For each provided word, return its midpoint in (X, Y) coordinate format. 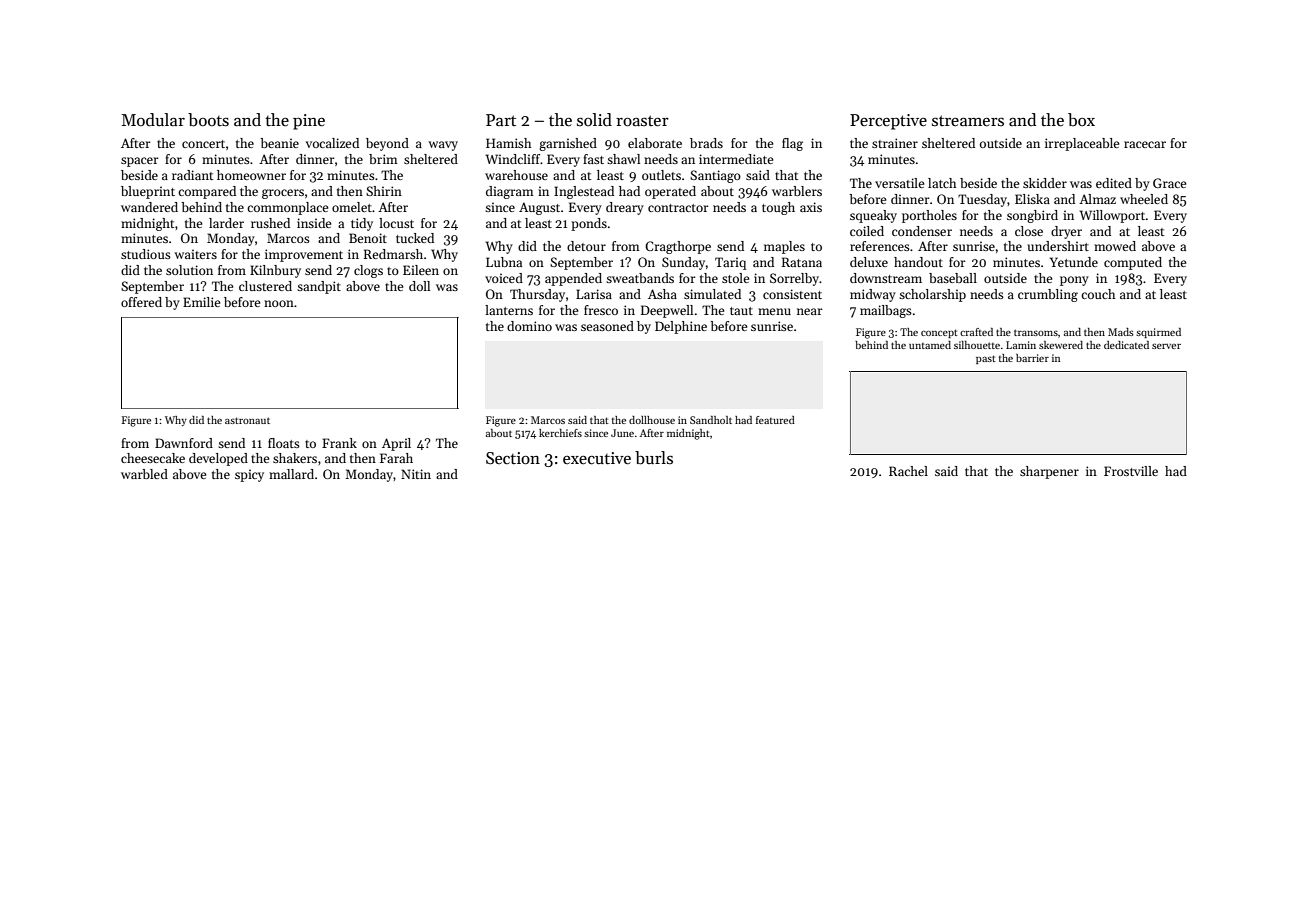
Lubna (504, 262)
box (1081, 120)
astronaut (247, 420)
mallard (291, 474)
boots (208, 120)
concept (939, 333)
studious (146, 254)
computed (1133, 263)
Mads (1121, 332)
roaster (642, 121)
